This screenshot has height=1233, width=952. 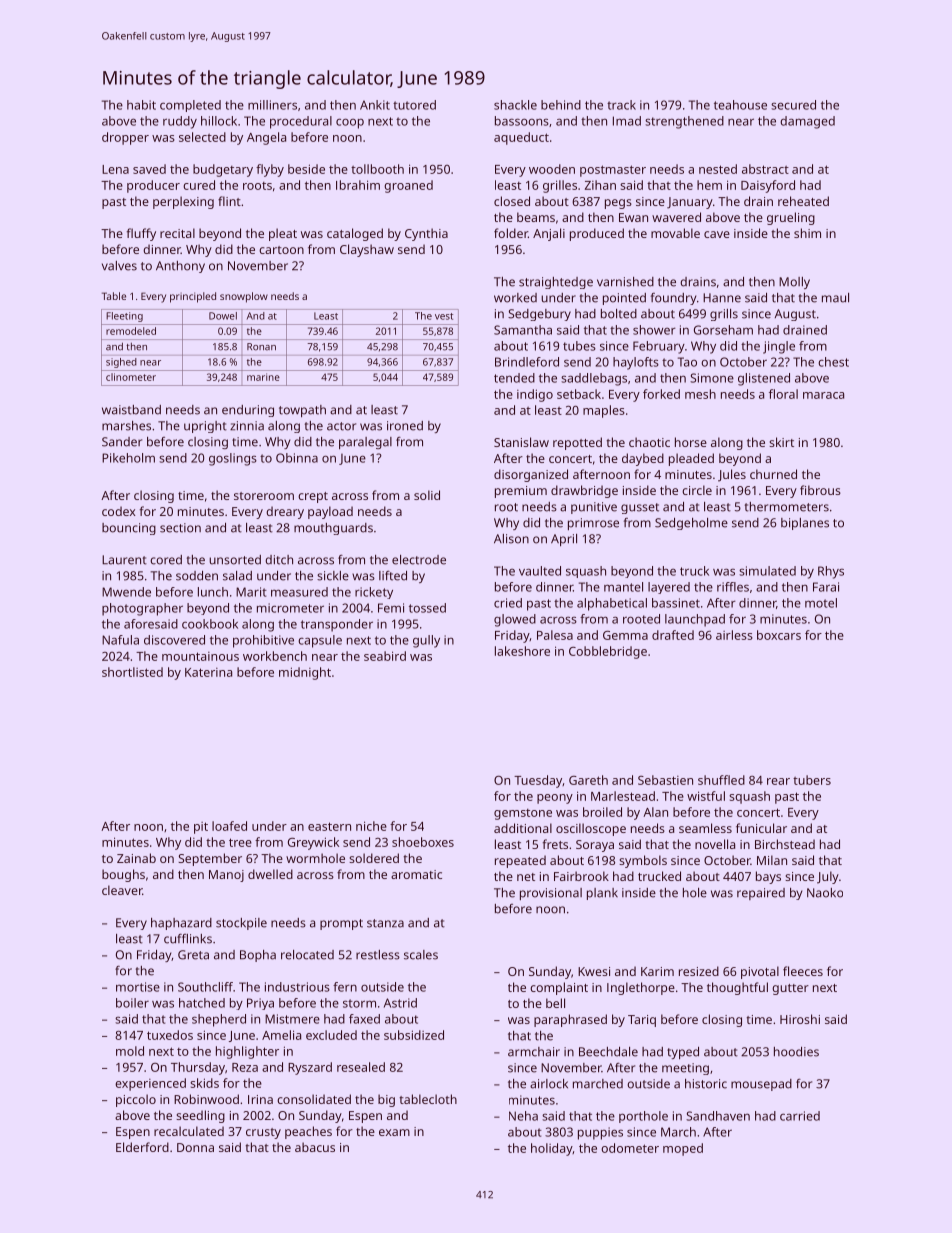 I want to click on Elderford, so click(x=142, y=1147).
